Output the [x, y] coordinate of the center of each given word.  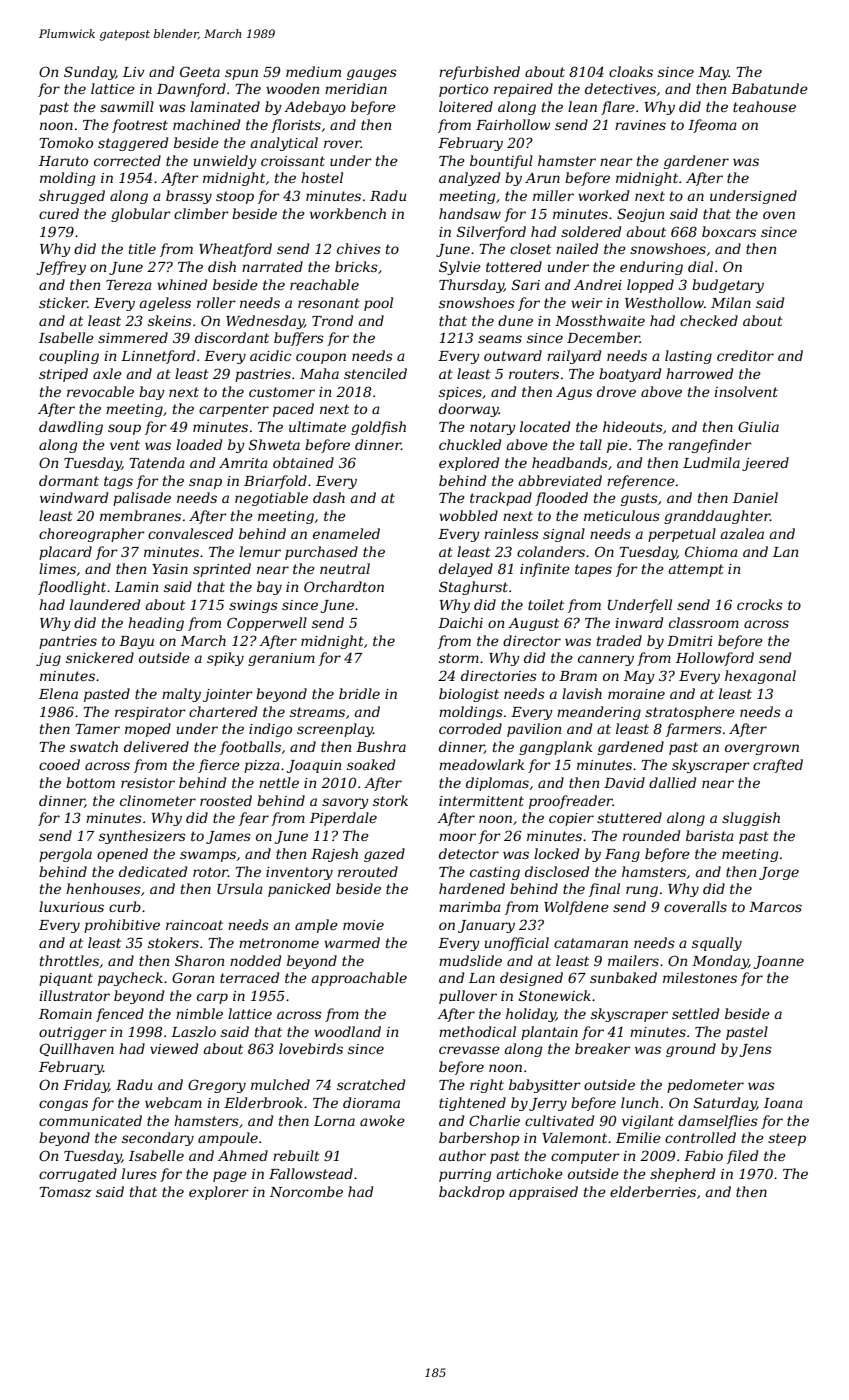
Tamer [97, 729]
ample [316, 926]
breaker [603, 1048]
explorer [219, 1193]
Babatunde [769, 88]
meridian [356, 88]
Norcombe [306, 1191]
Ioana [783, 1103]
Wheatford [235, 250]
